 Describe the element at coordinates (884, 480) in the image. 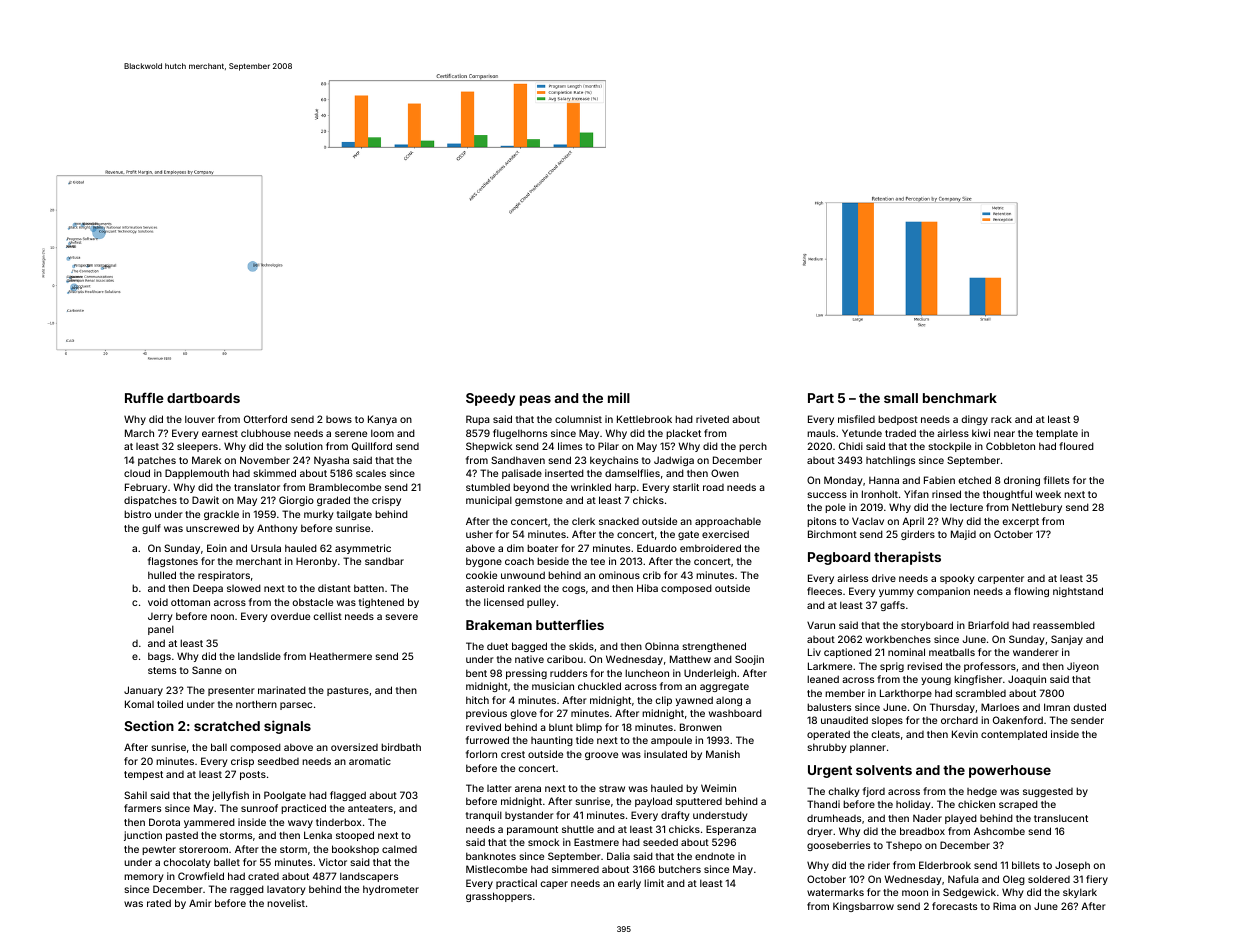

I see `Hanna` at that location.
